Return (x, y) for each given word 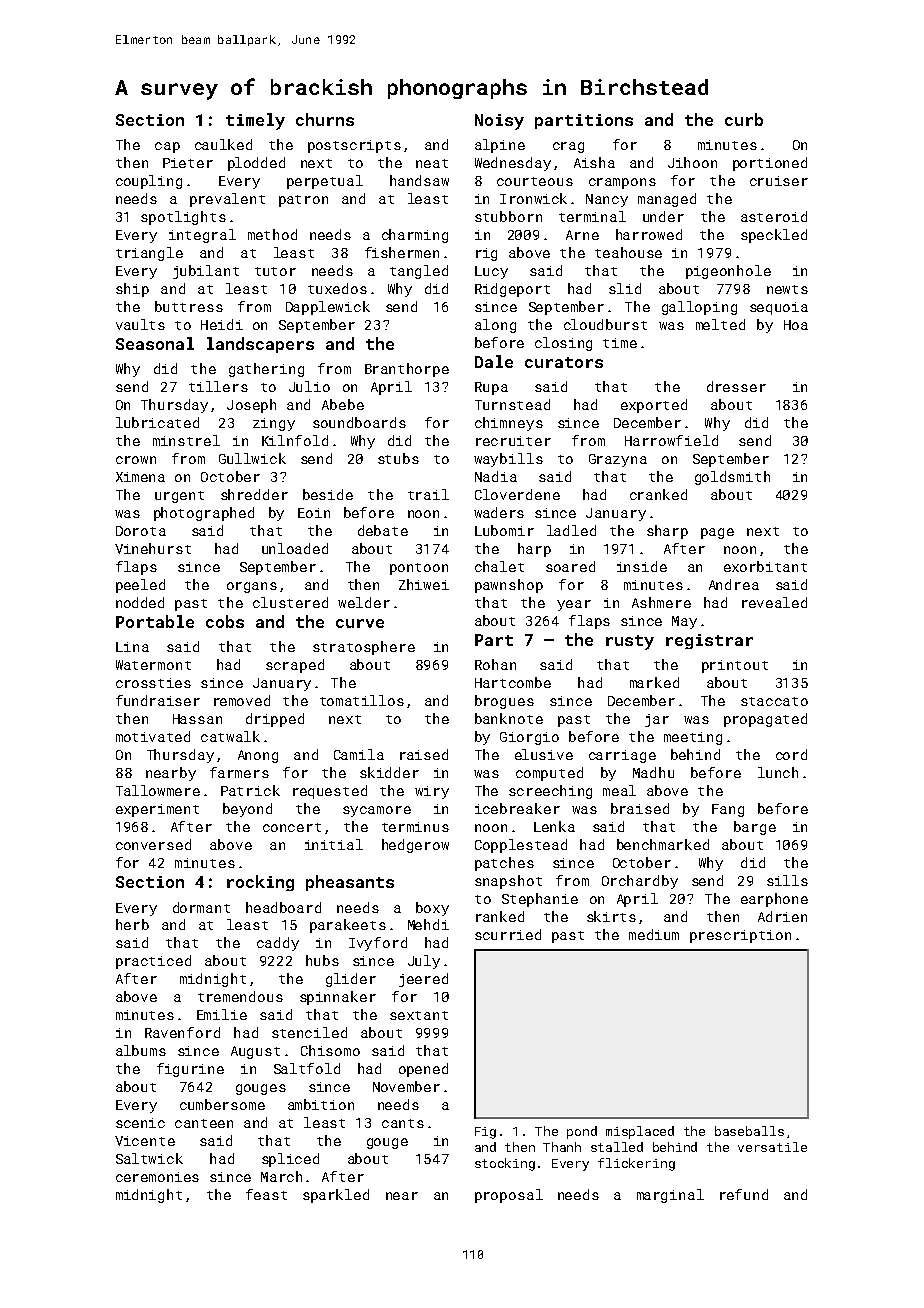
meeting (693, 738)
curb (744, 119)
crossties (153, 683)
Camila (359, 754)
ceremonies (157, 1177)
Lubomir (504, 530)
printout (735, 666)
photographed (204, 514)
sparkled (336, 1196)
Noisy (499, 122)
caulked (223, 144)
